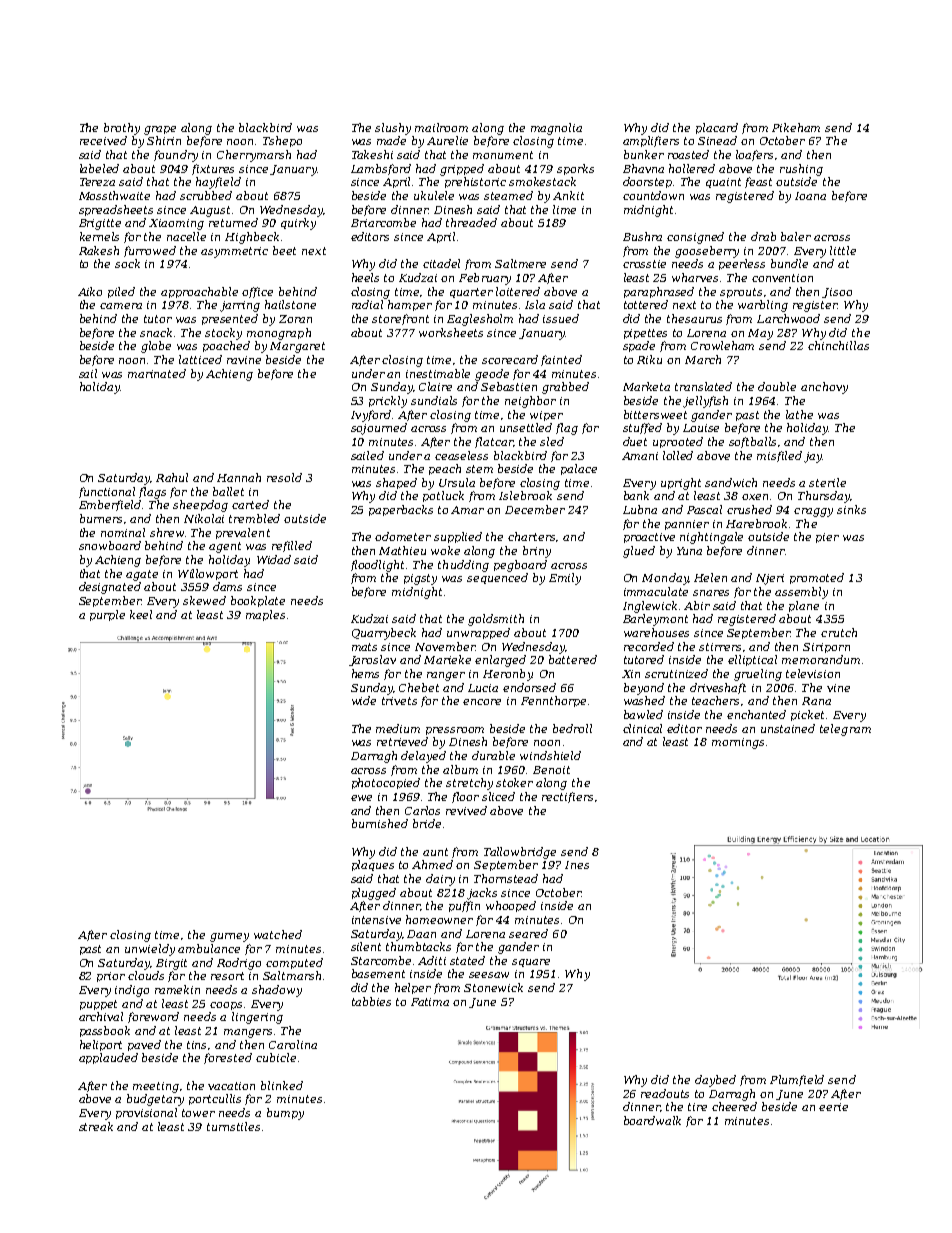  I want to click on palace, so click(579, 469).
